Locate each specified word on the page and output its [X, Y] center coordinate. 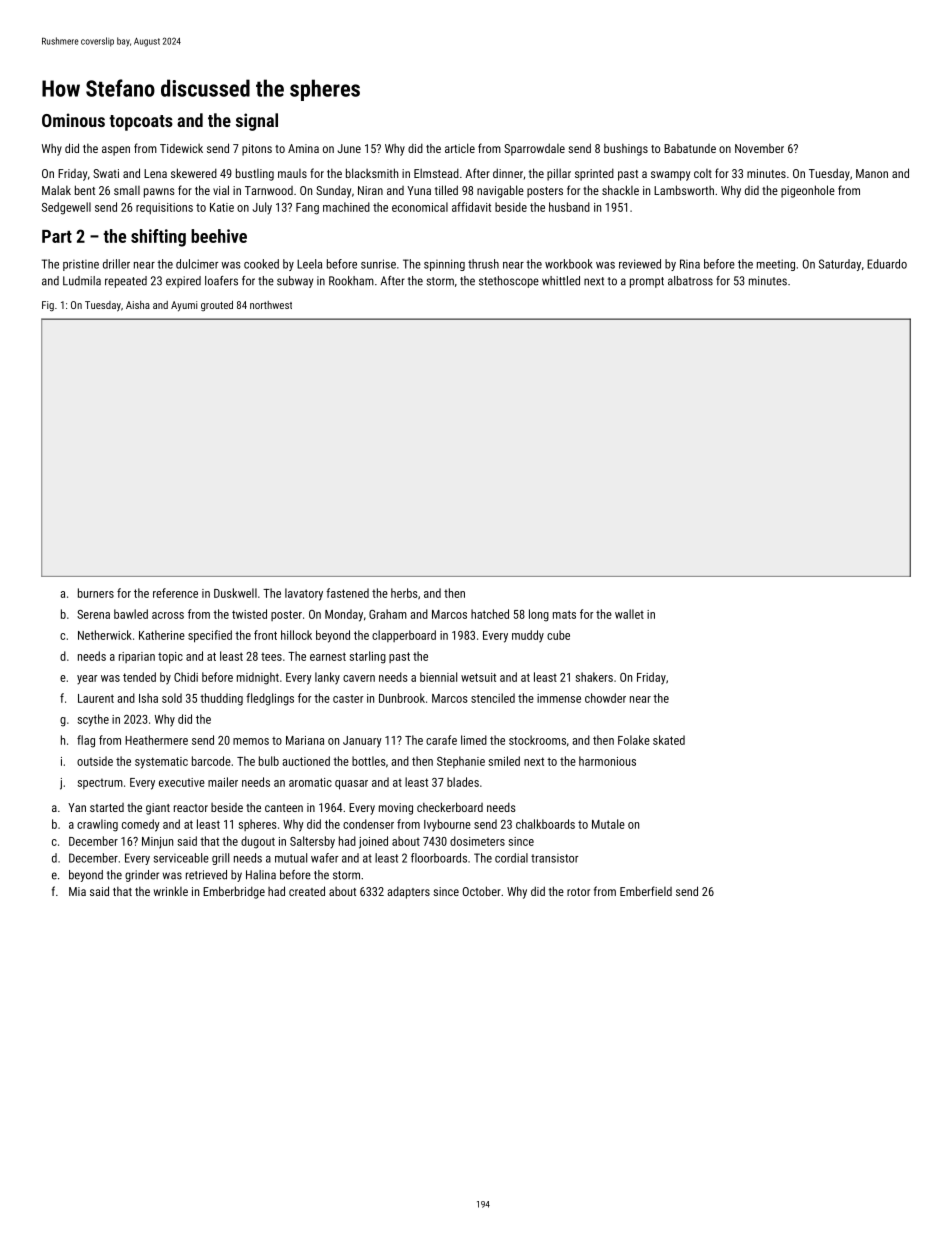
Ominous [73, 120]
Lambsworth [684, 190]
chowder [605, 698]
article [460, 148]
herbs [404, 593]
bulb [269, 761]
